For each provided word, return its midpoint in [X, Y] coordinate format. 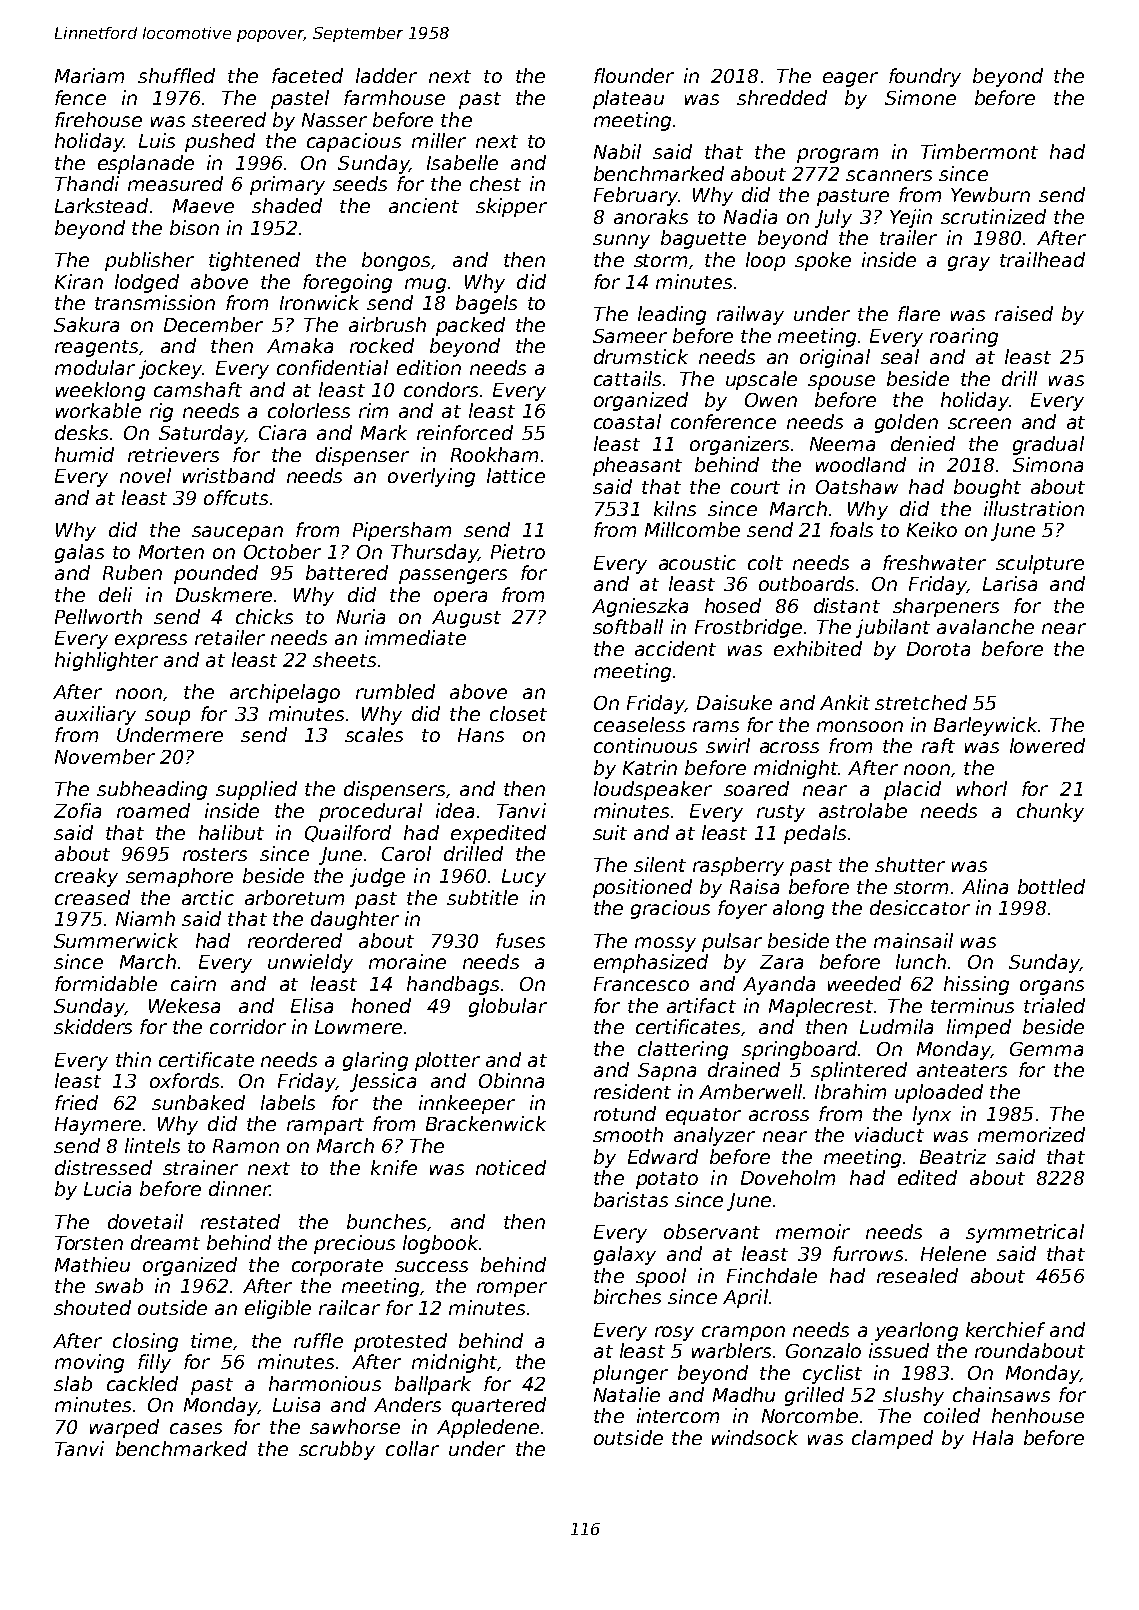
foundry [925, 77]
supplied [256, 790]
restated [240, 1221]
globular [508, 1007]
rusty [781, 813]
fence [80, 97]
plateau [628, 99]
